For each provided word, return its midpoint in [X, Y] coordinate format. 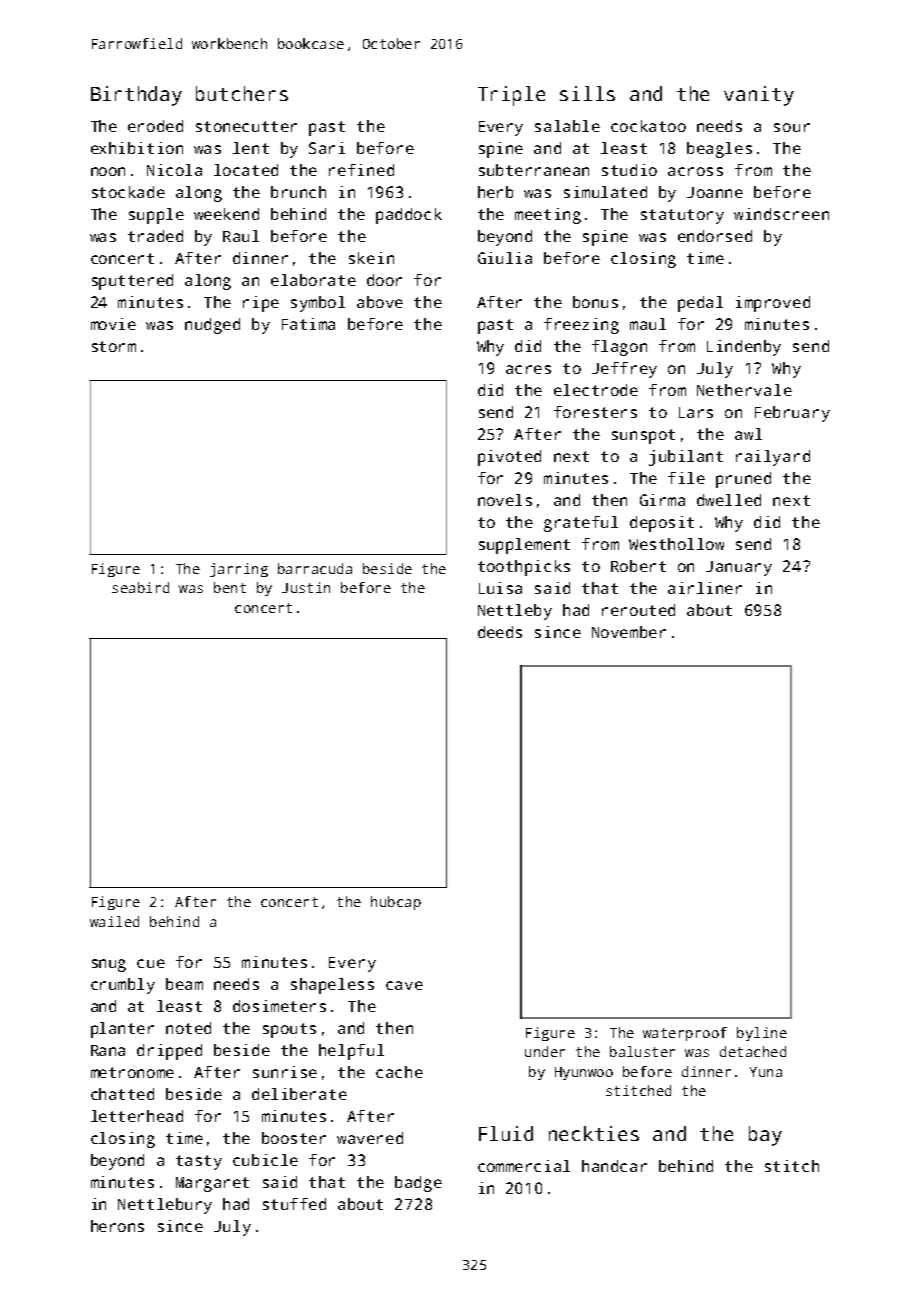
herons [117, 1226]
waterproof [685, 1034]
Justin [306, 587]
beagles [719, 150]
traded [155, 236]
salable [567, 126]
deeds [500, 632]
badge [418, 1184]
